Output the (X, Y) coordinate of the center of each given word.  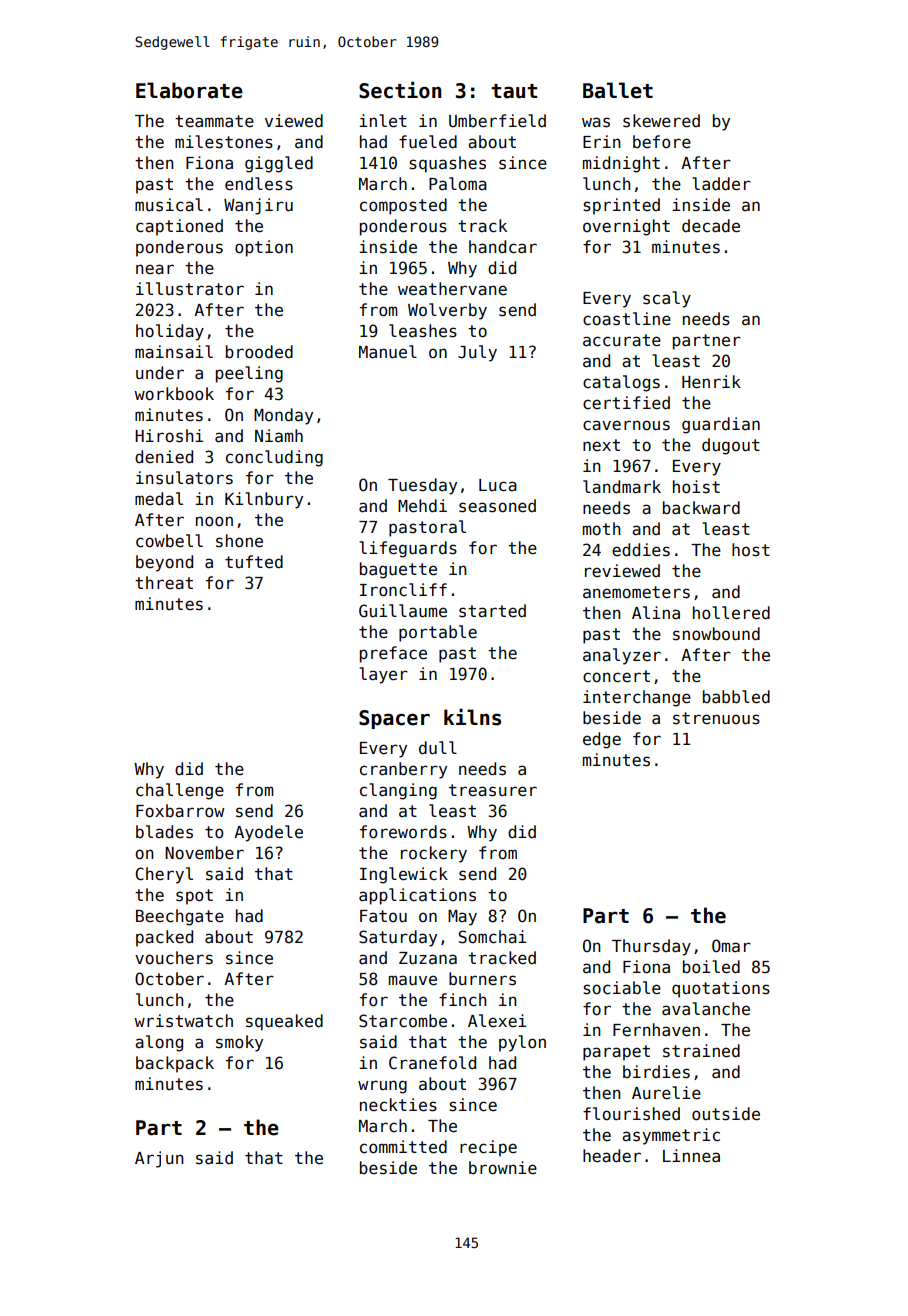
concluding (274, 458)
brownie (503, 1168)
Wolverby (447, 311)
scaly (667, 299)
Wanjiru (258, 206)
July (477, 353)
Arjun (159, 1159)
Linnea (691, 1156)
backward (701, 508)
